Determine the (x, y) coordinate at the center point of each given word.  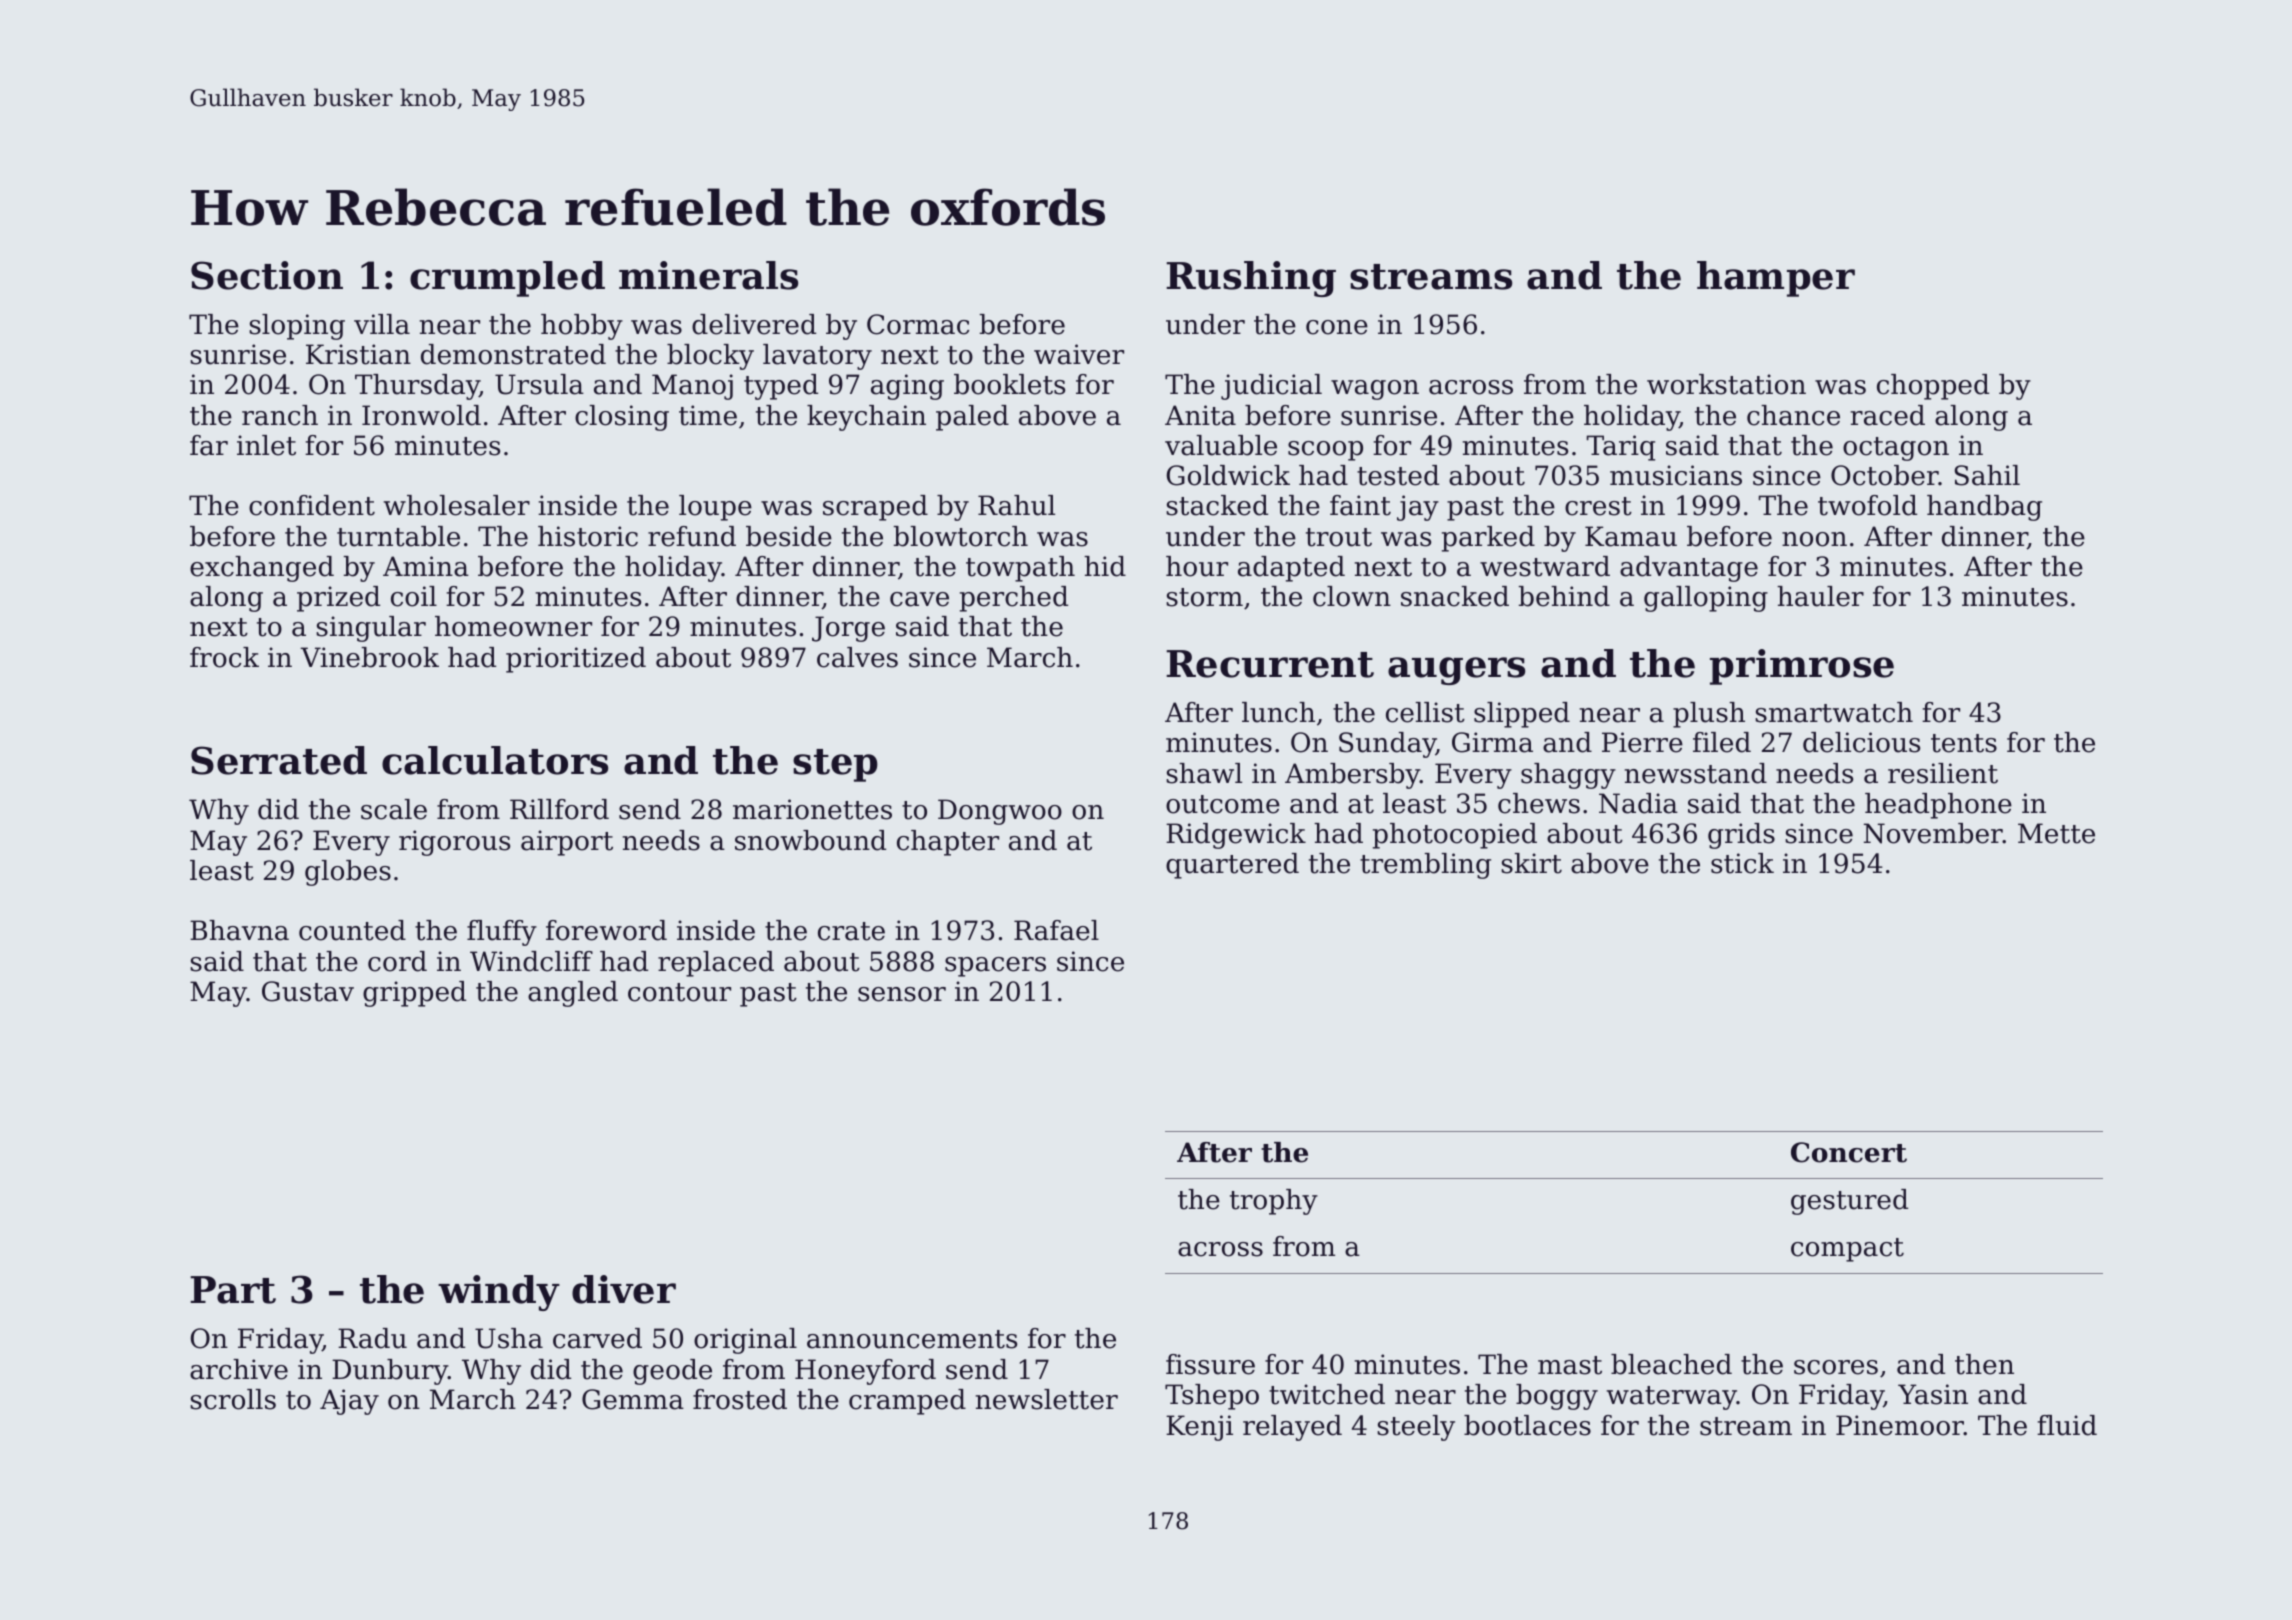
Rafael (1056, 930)
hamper (1776, 279)
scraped (875, 508)
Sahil (1987, 475)
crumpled (507, 279)
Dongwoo (1000, 812)
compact (1847, 1250)
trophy (1274, 1202)
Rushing (1251, 279)
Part (233, 1290)
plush (1709, 715)
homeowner (513, 626)
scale (394, 809)
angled (573, 994)
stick (1742, 863)
